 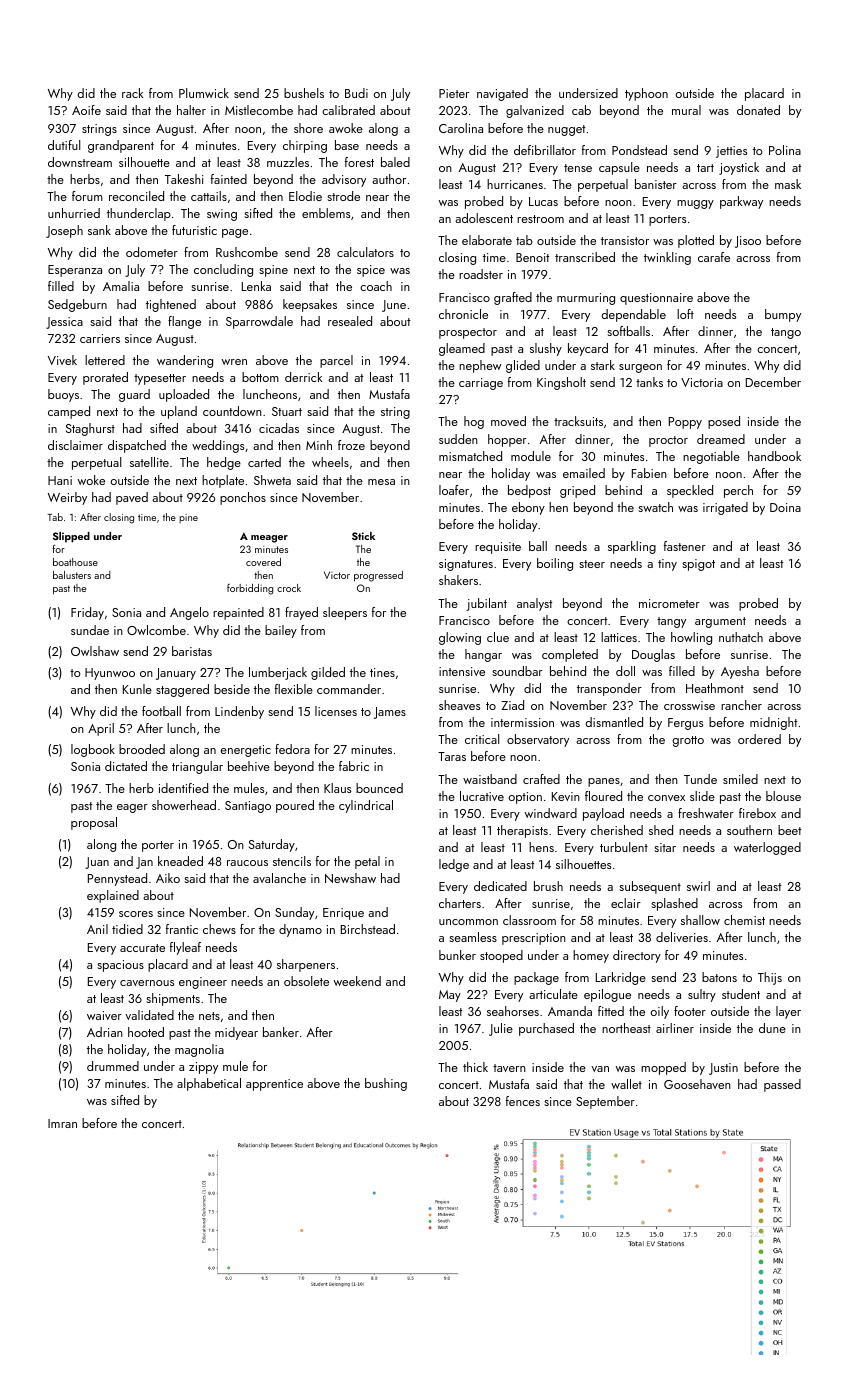 What do you see at coordinates (498, 548) in the screenshot?
I see `requisite` at bounding box center [498, 548].
